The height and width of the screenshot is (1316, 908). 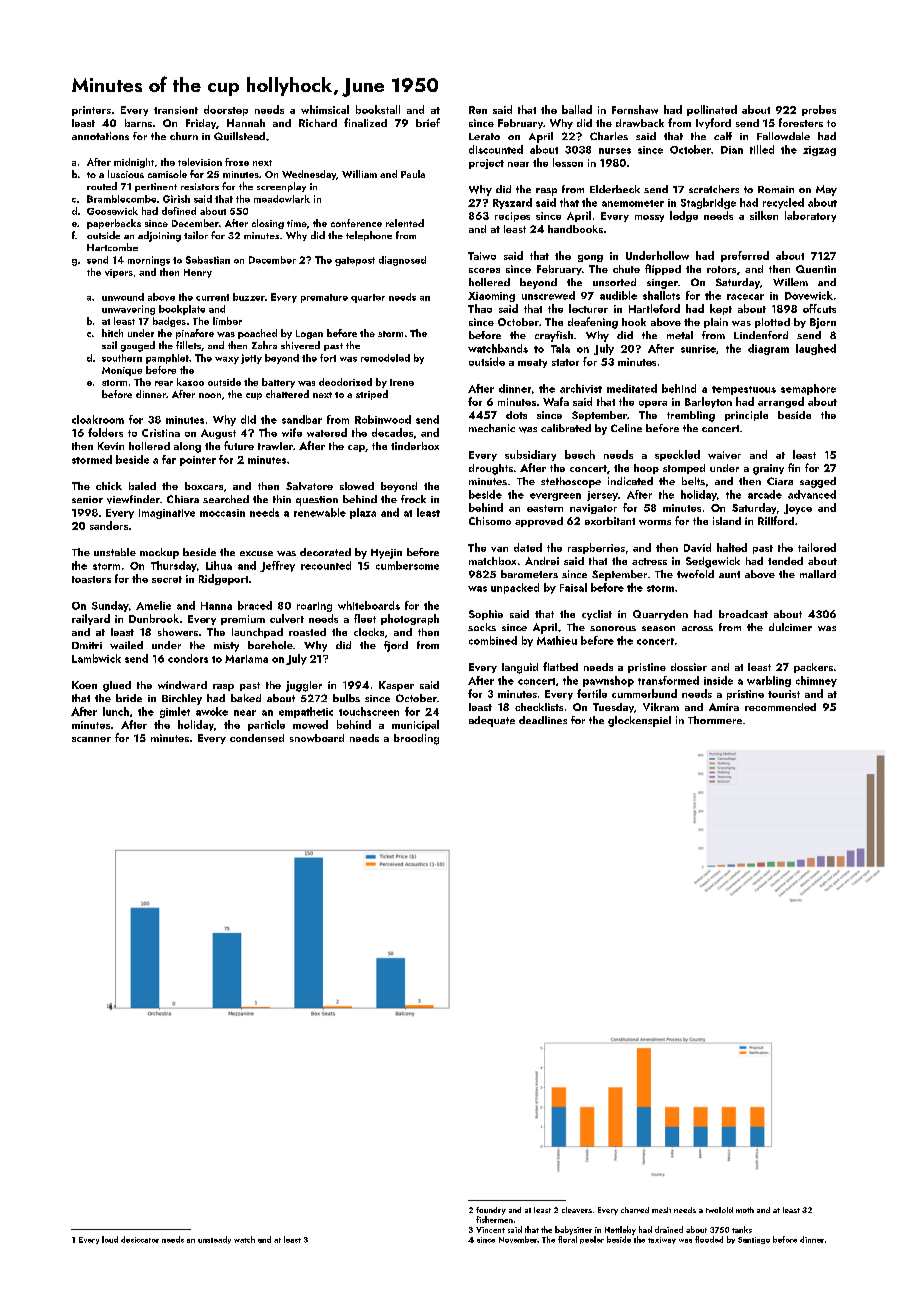 What do you see at coordinates (110, 1239) in the screenshot?
I see `loud` at bounding box center [110, 1239].
